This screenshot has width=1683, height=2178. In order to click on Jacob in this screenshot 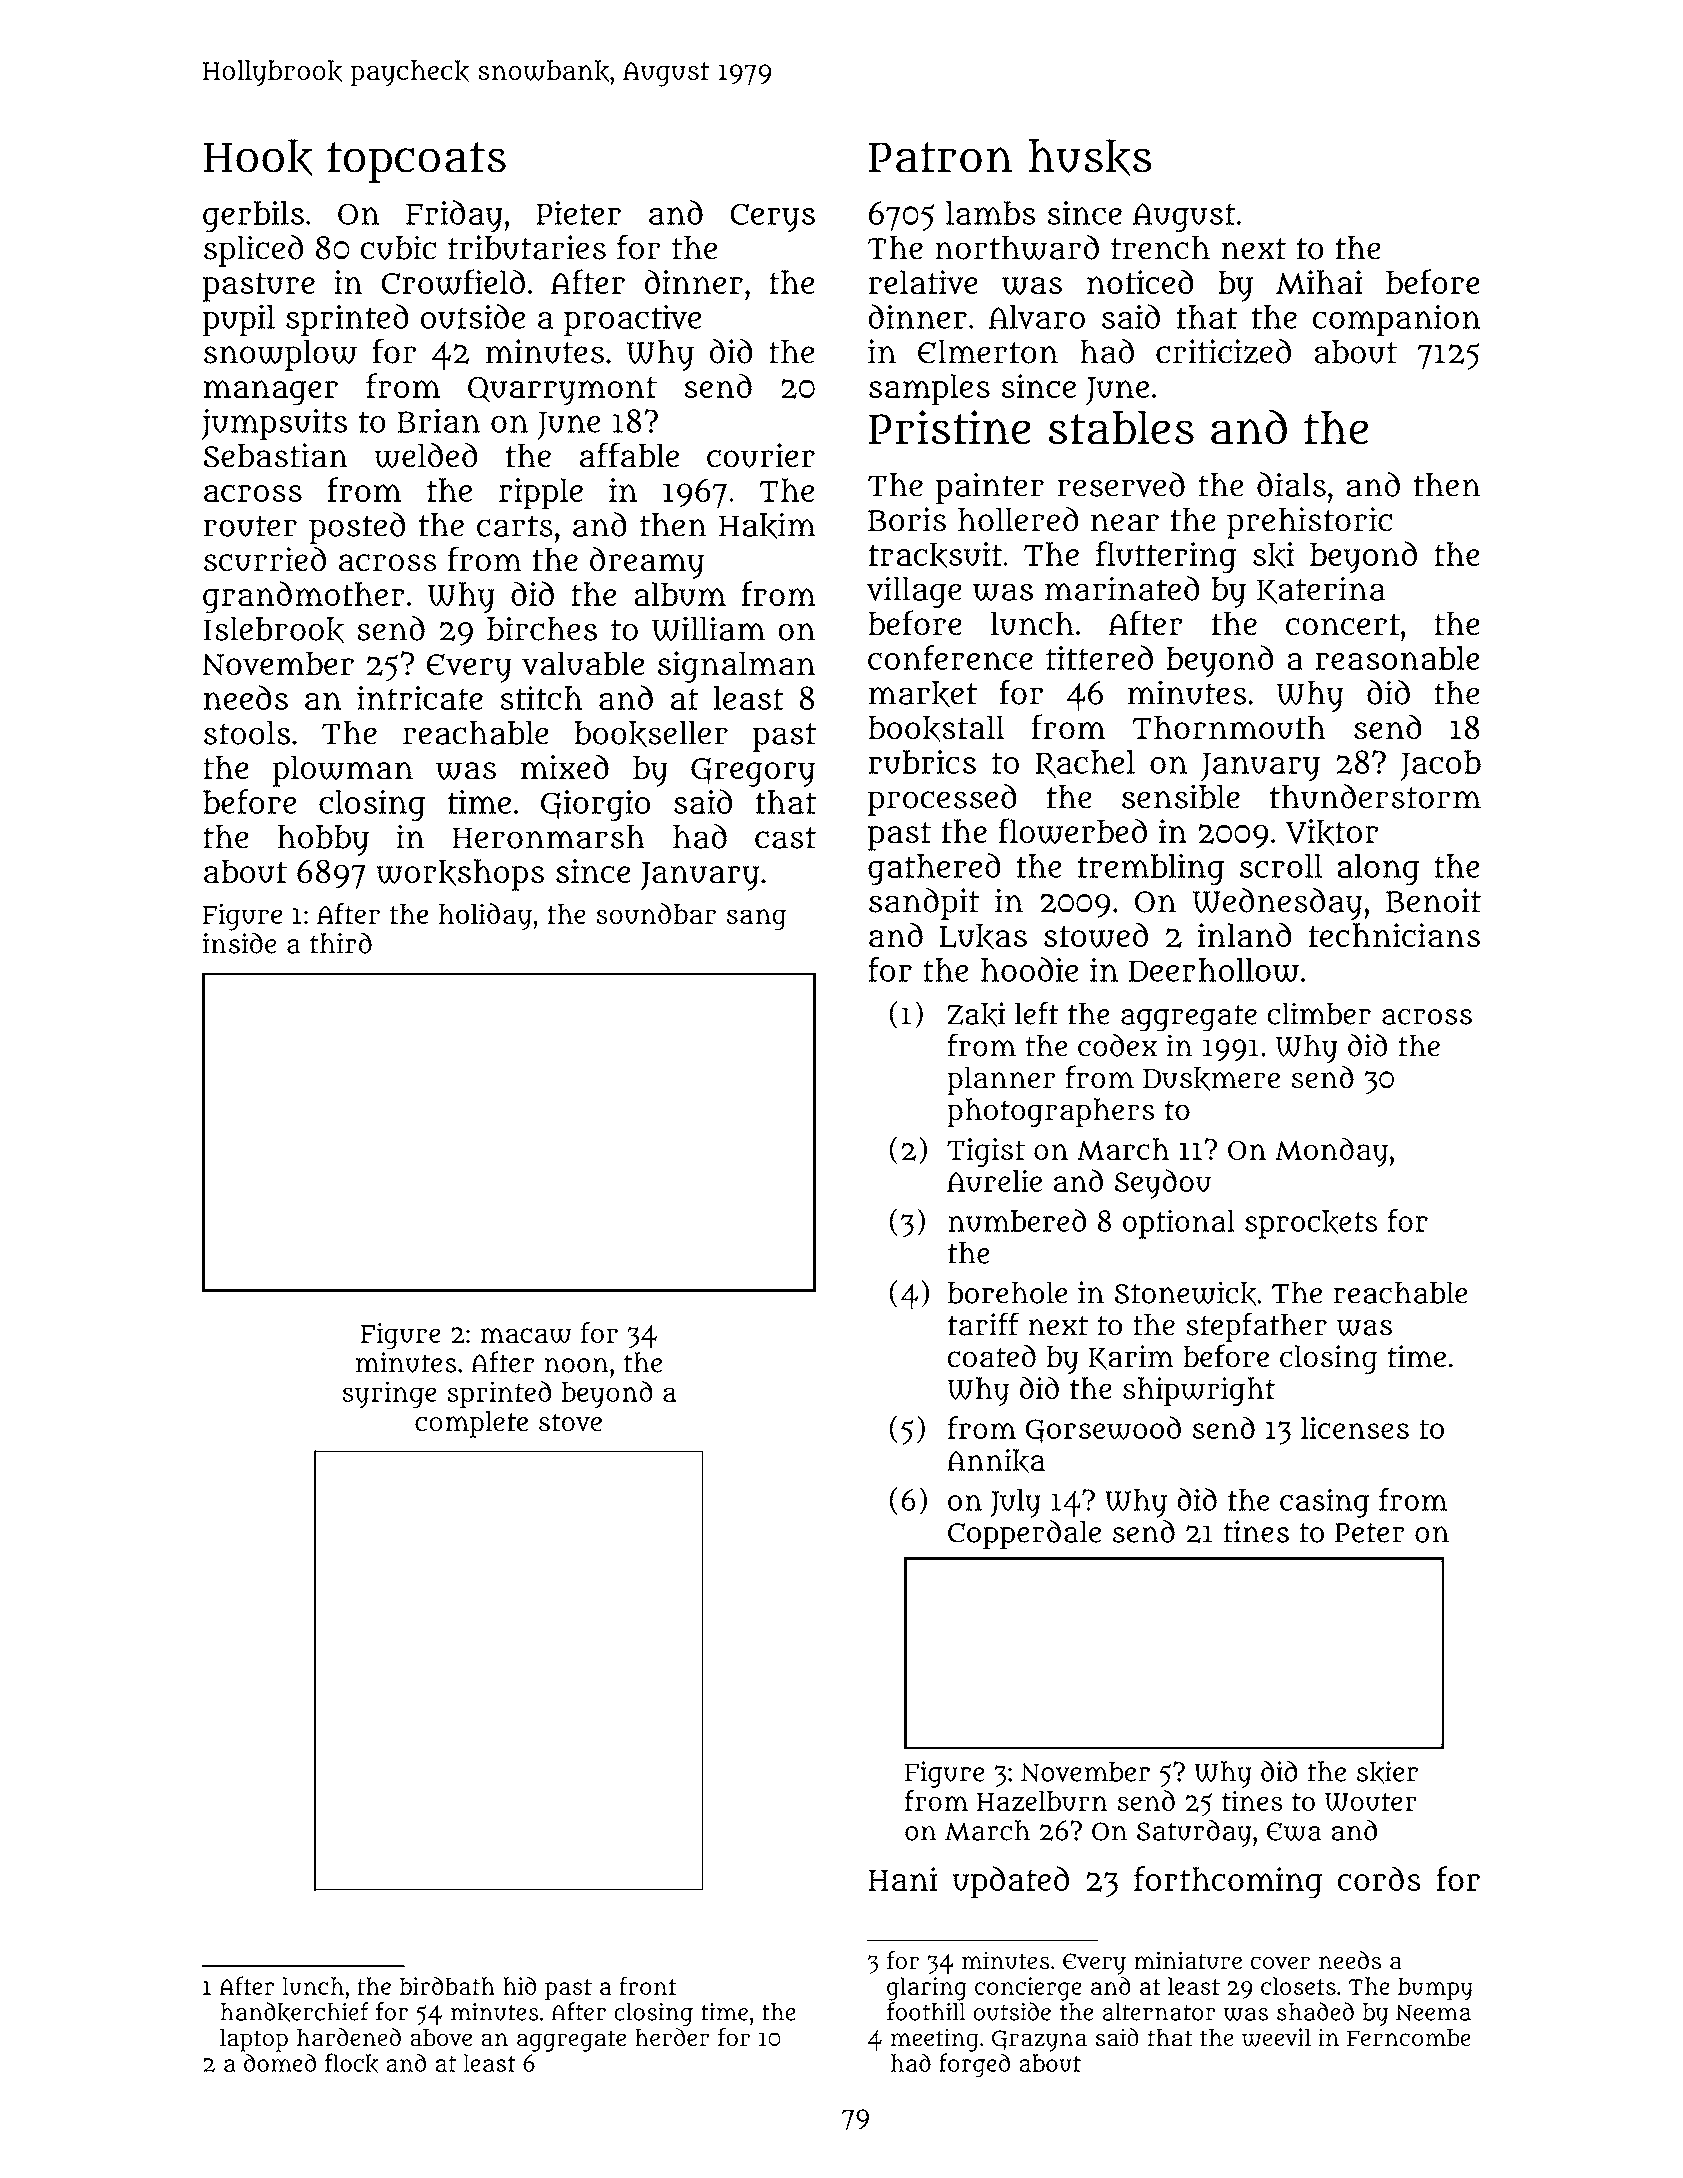, I will do `click(1440, 765)`.
